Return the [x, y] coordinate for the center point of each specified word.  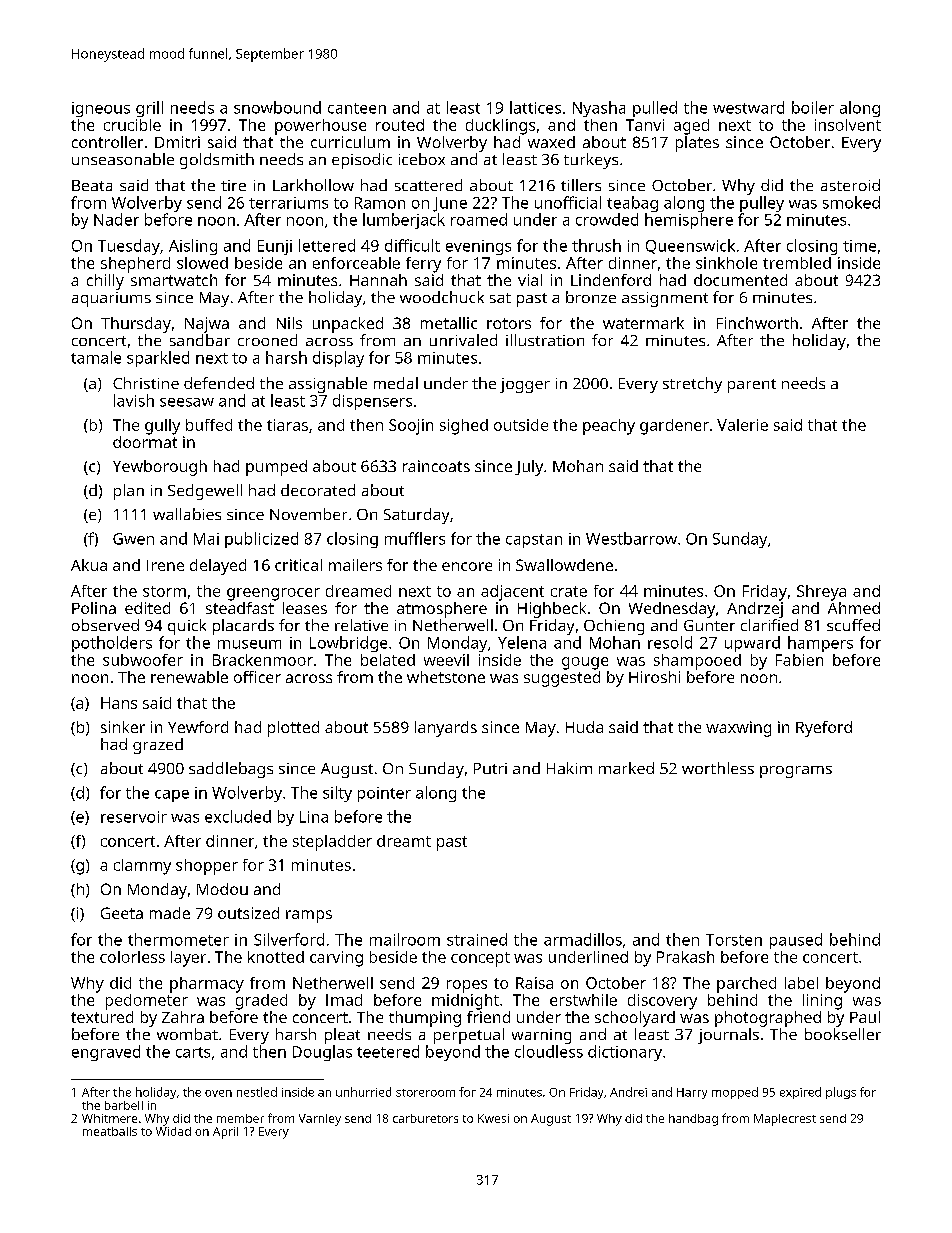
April [225, 1133]
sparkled [158, 359]
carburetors [425, 1118]
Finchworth [757, 323]
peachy [609, 427]
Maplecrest [785, 1120]
